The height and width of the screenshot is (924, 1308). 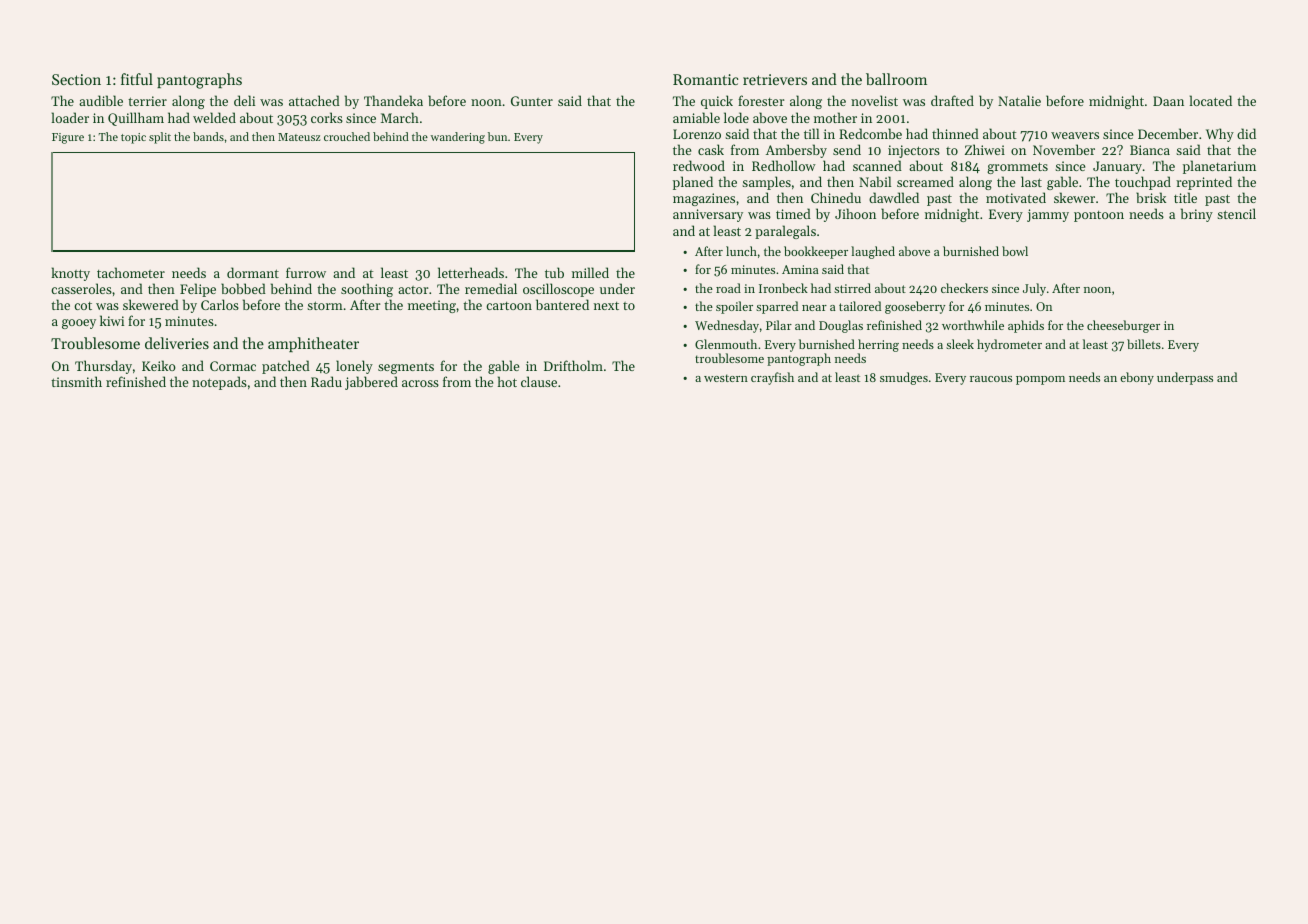 I want to click on retrievers, so click(x=775, y=79).
